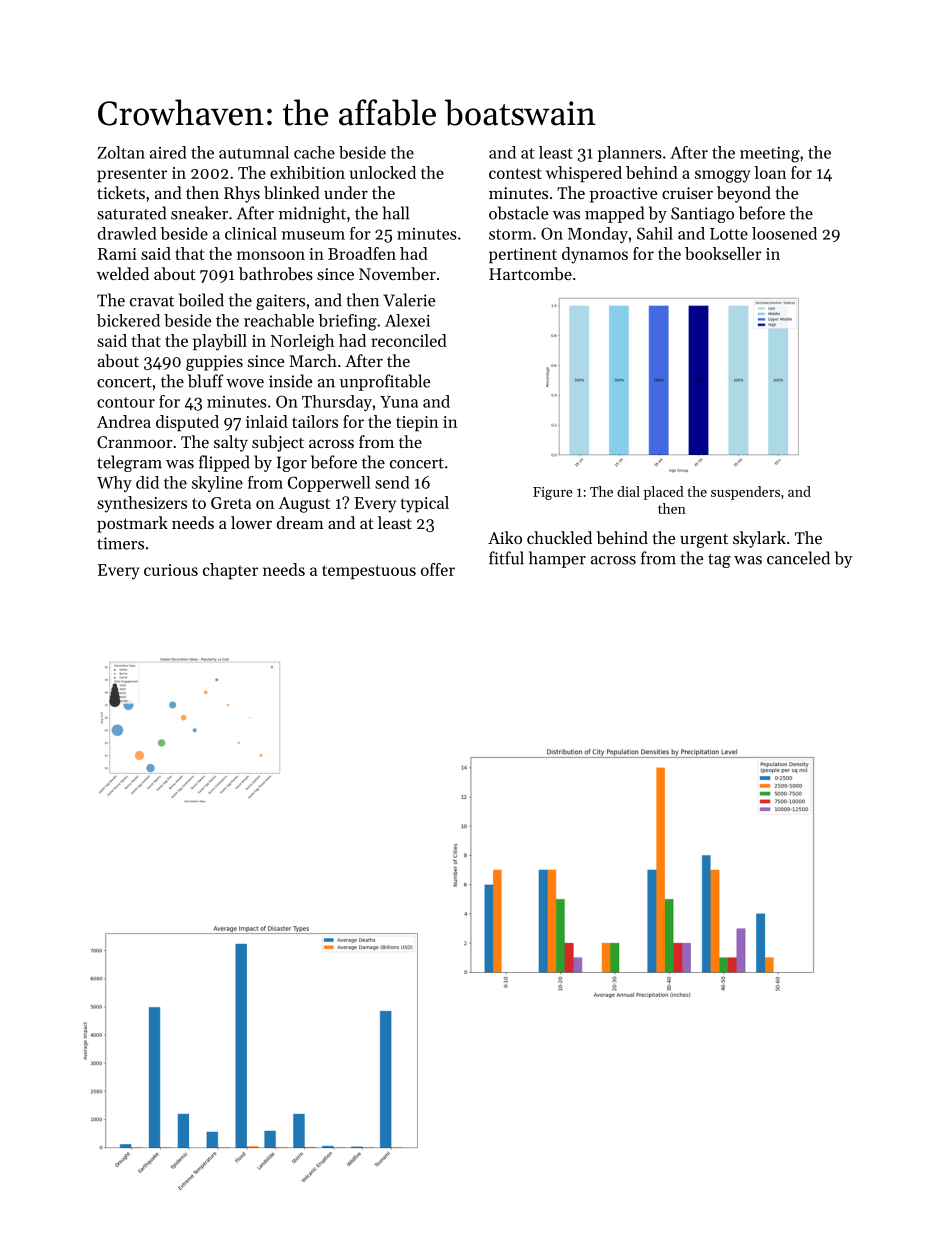 The height and width of the image is (1233, 952). Describe the element at coordinates (745, 493) in the image. I see `suspenders` at that location.
